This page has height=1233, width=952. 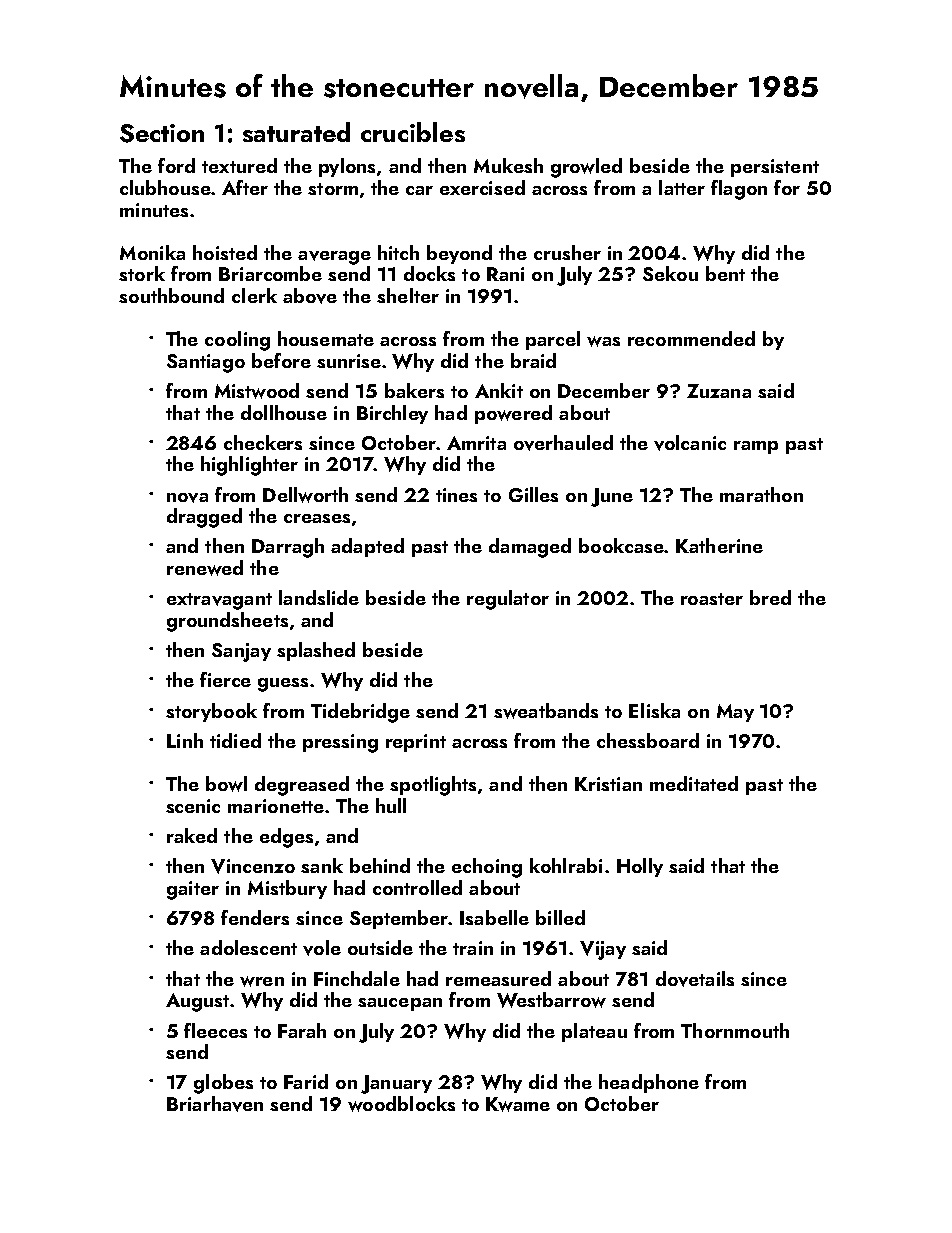 I want to click on storybook, so click(x=211, y=712).
